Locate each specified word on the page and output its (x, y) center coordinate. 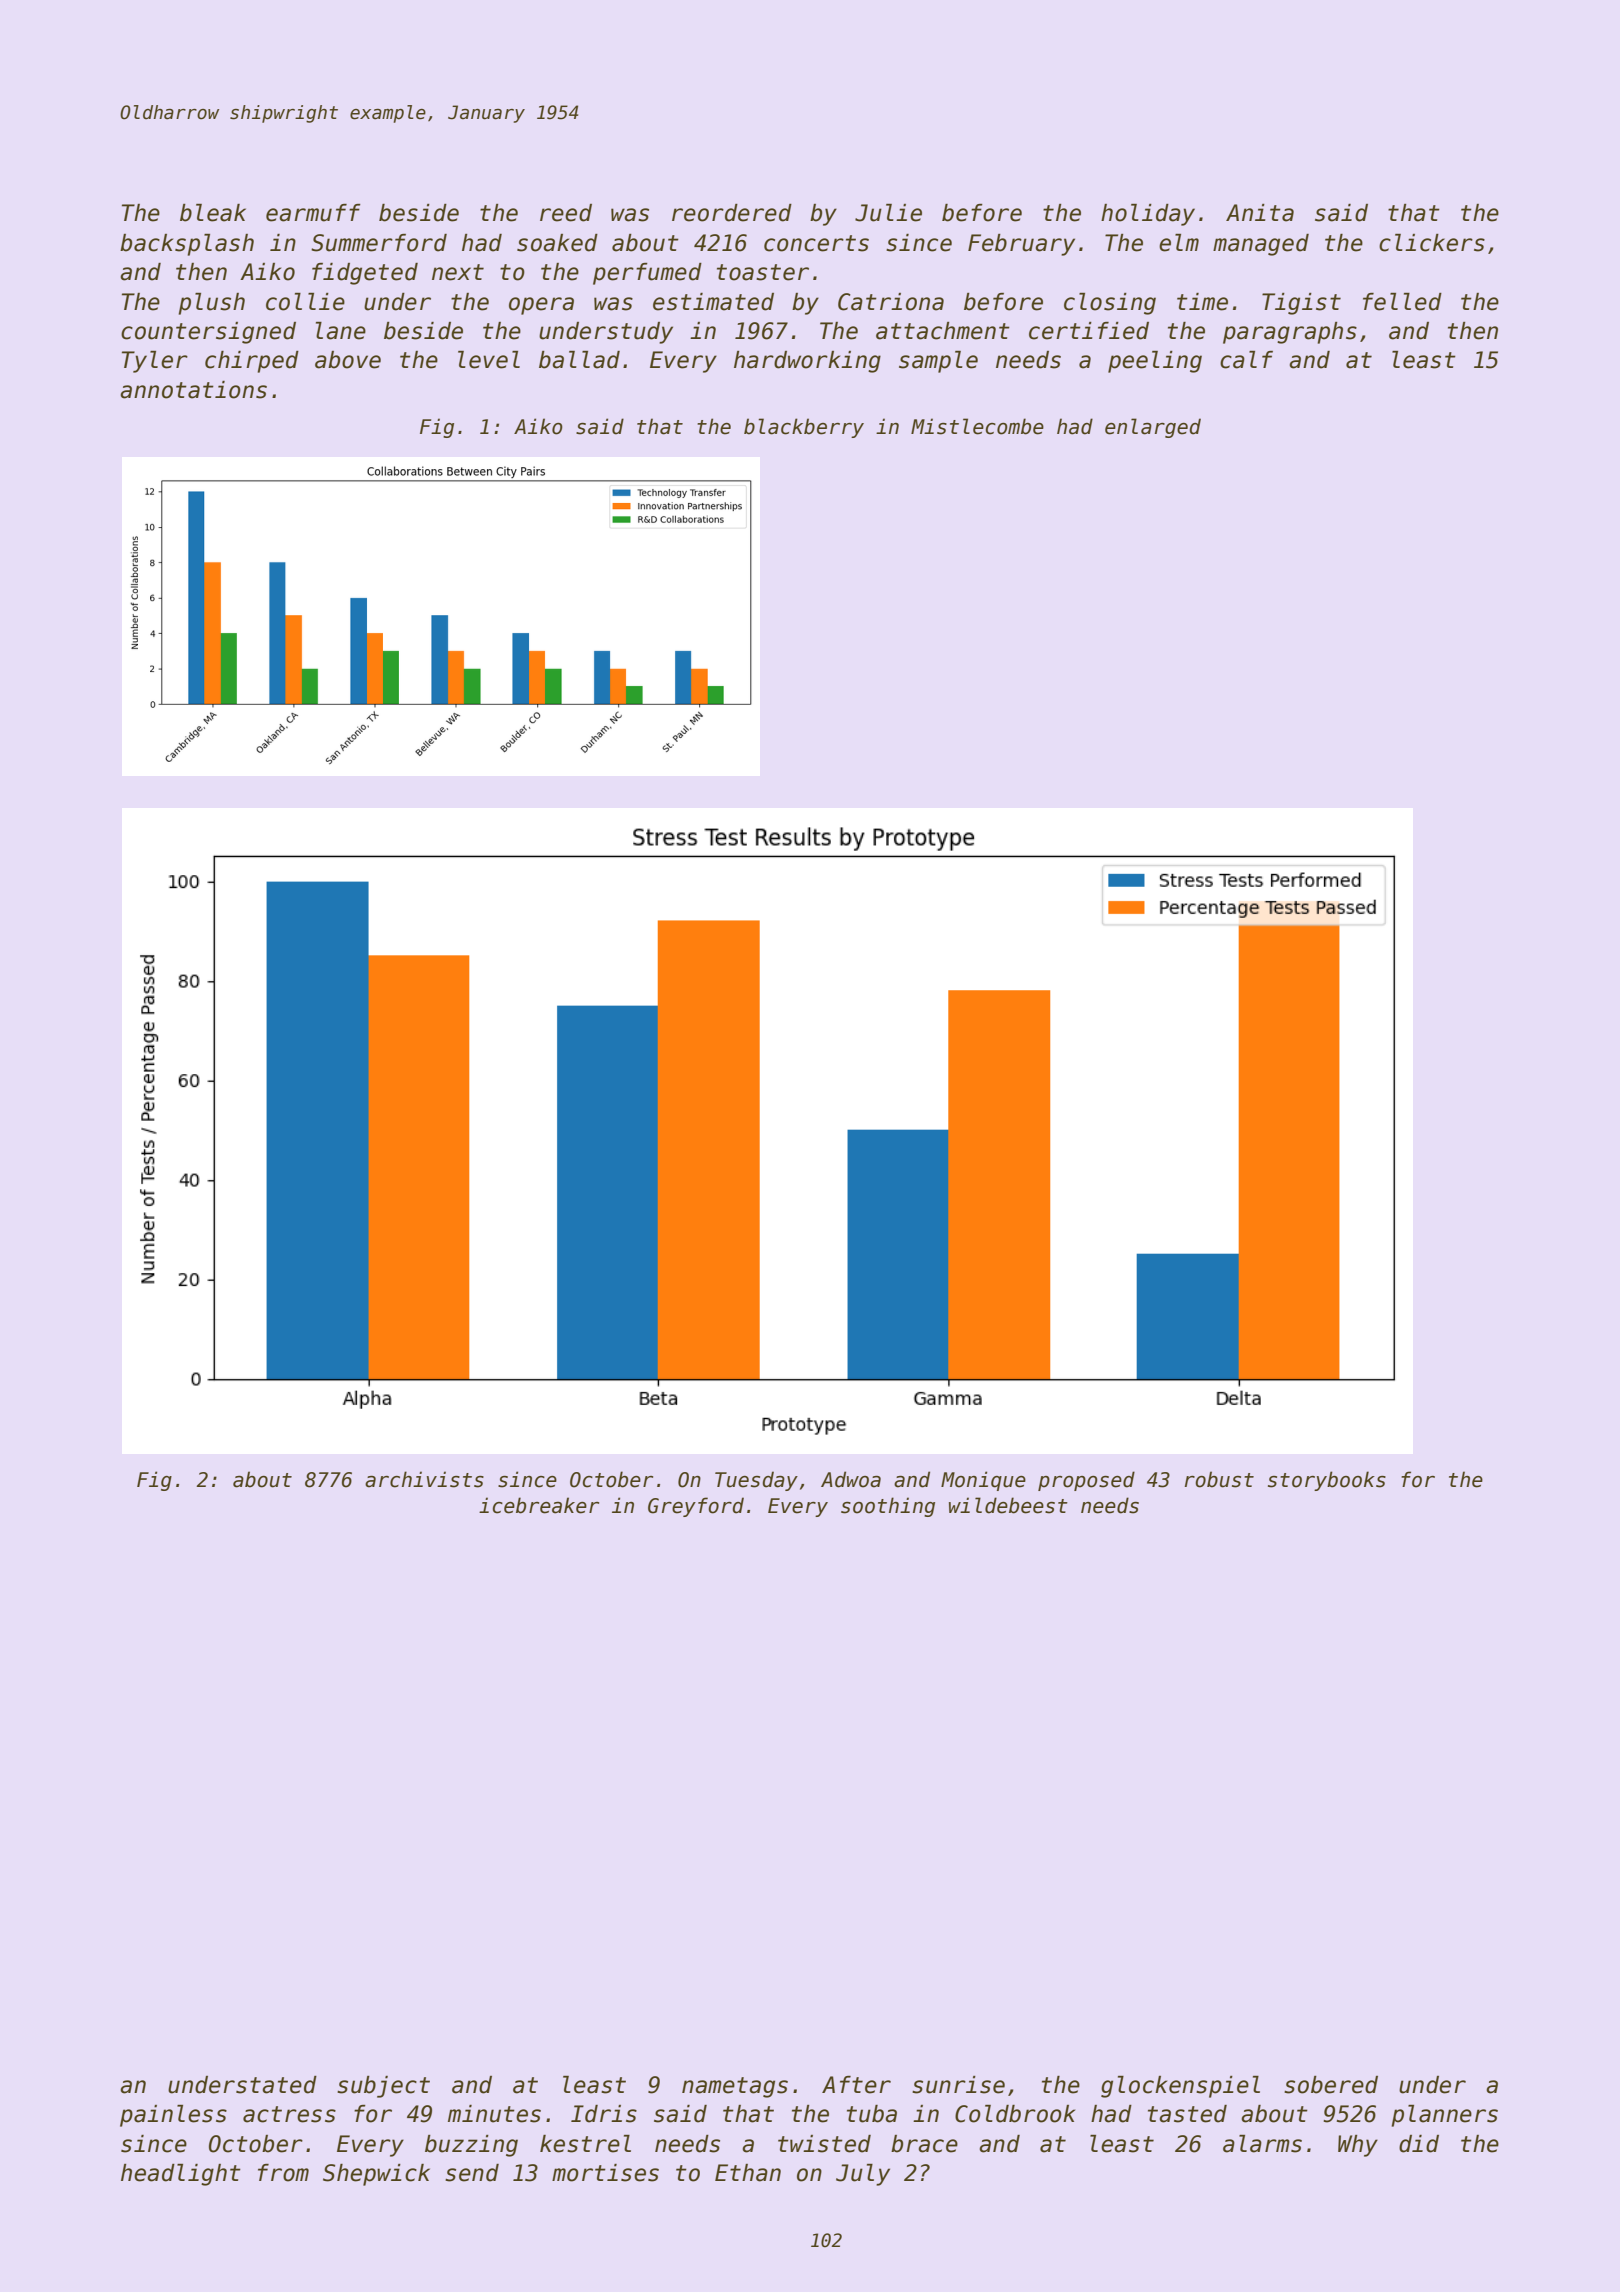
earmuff (313, 213)
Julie (888, 213)
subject (383, 2087)
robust (1219, 1479)
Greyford (696, 1507)
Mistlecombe (977, 426)
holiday (1148, 215)
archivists (424, 1479)
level (489, 360)
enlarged (1153, 428)
